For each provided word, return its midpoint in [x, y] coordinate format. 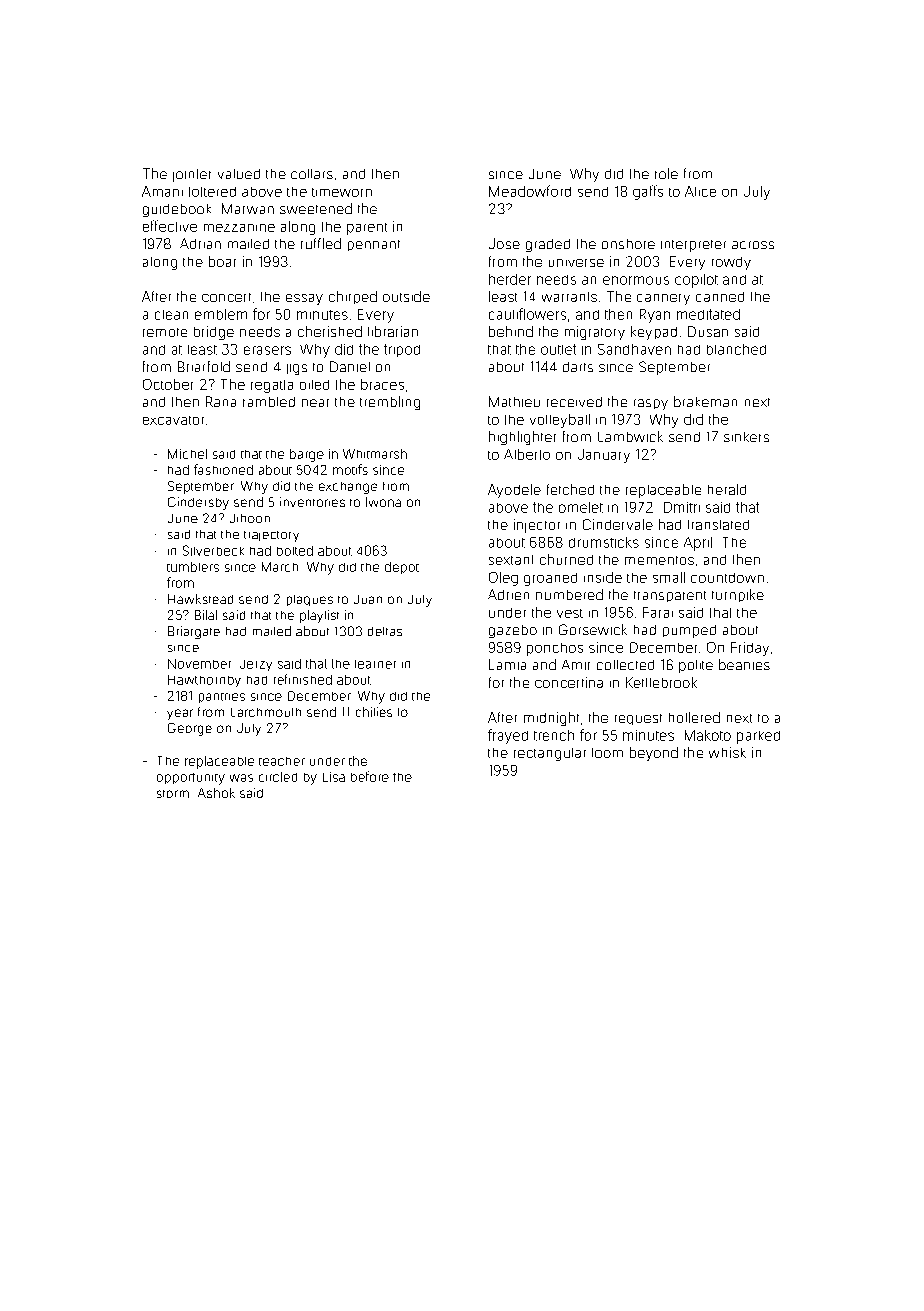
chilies [374, 712]
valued [239, 174]
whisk [727, 752]
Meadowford [530, 191]
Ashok [216, 793]
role [666, 173]
